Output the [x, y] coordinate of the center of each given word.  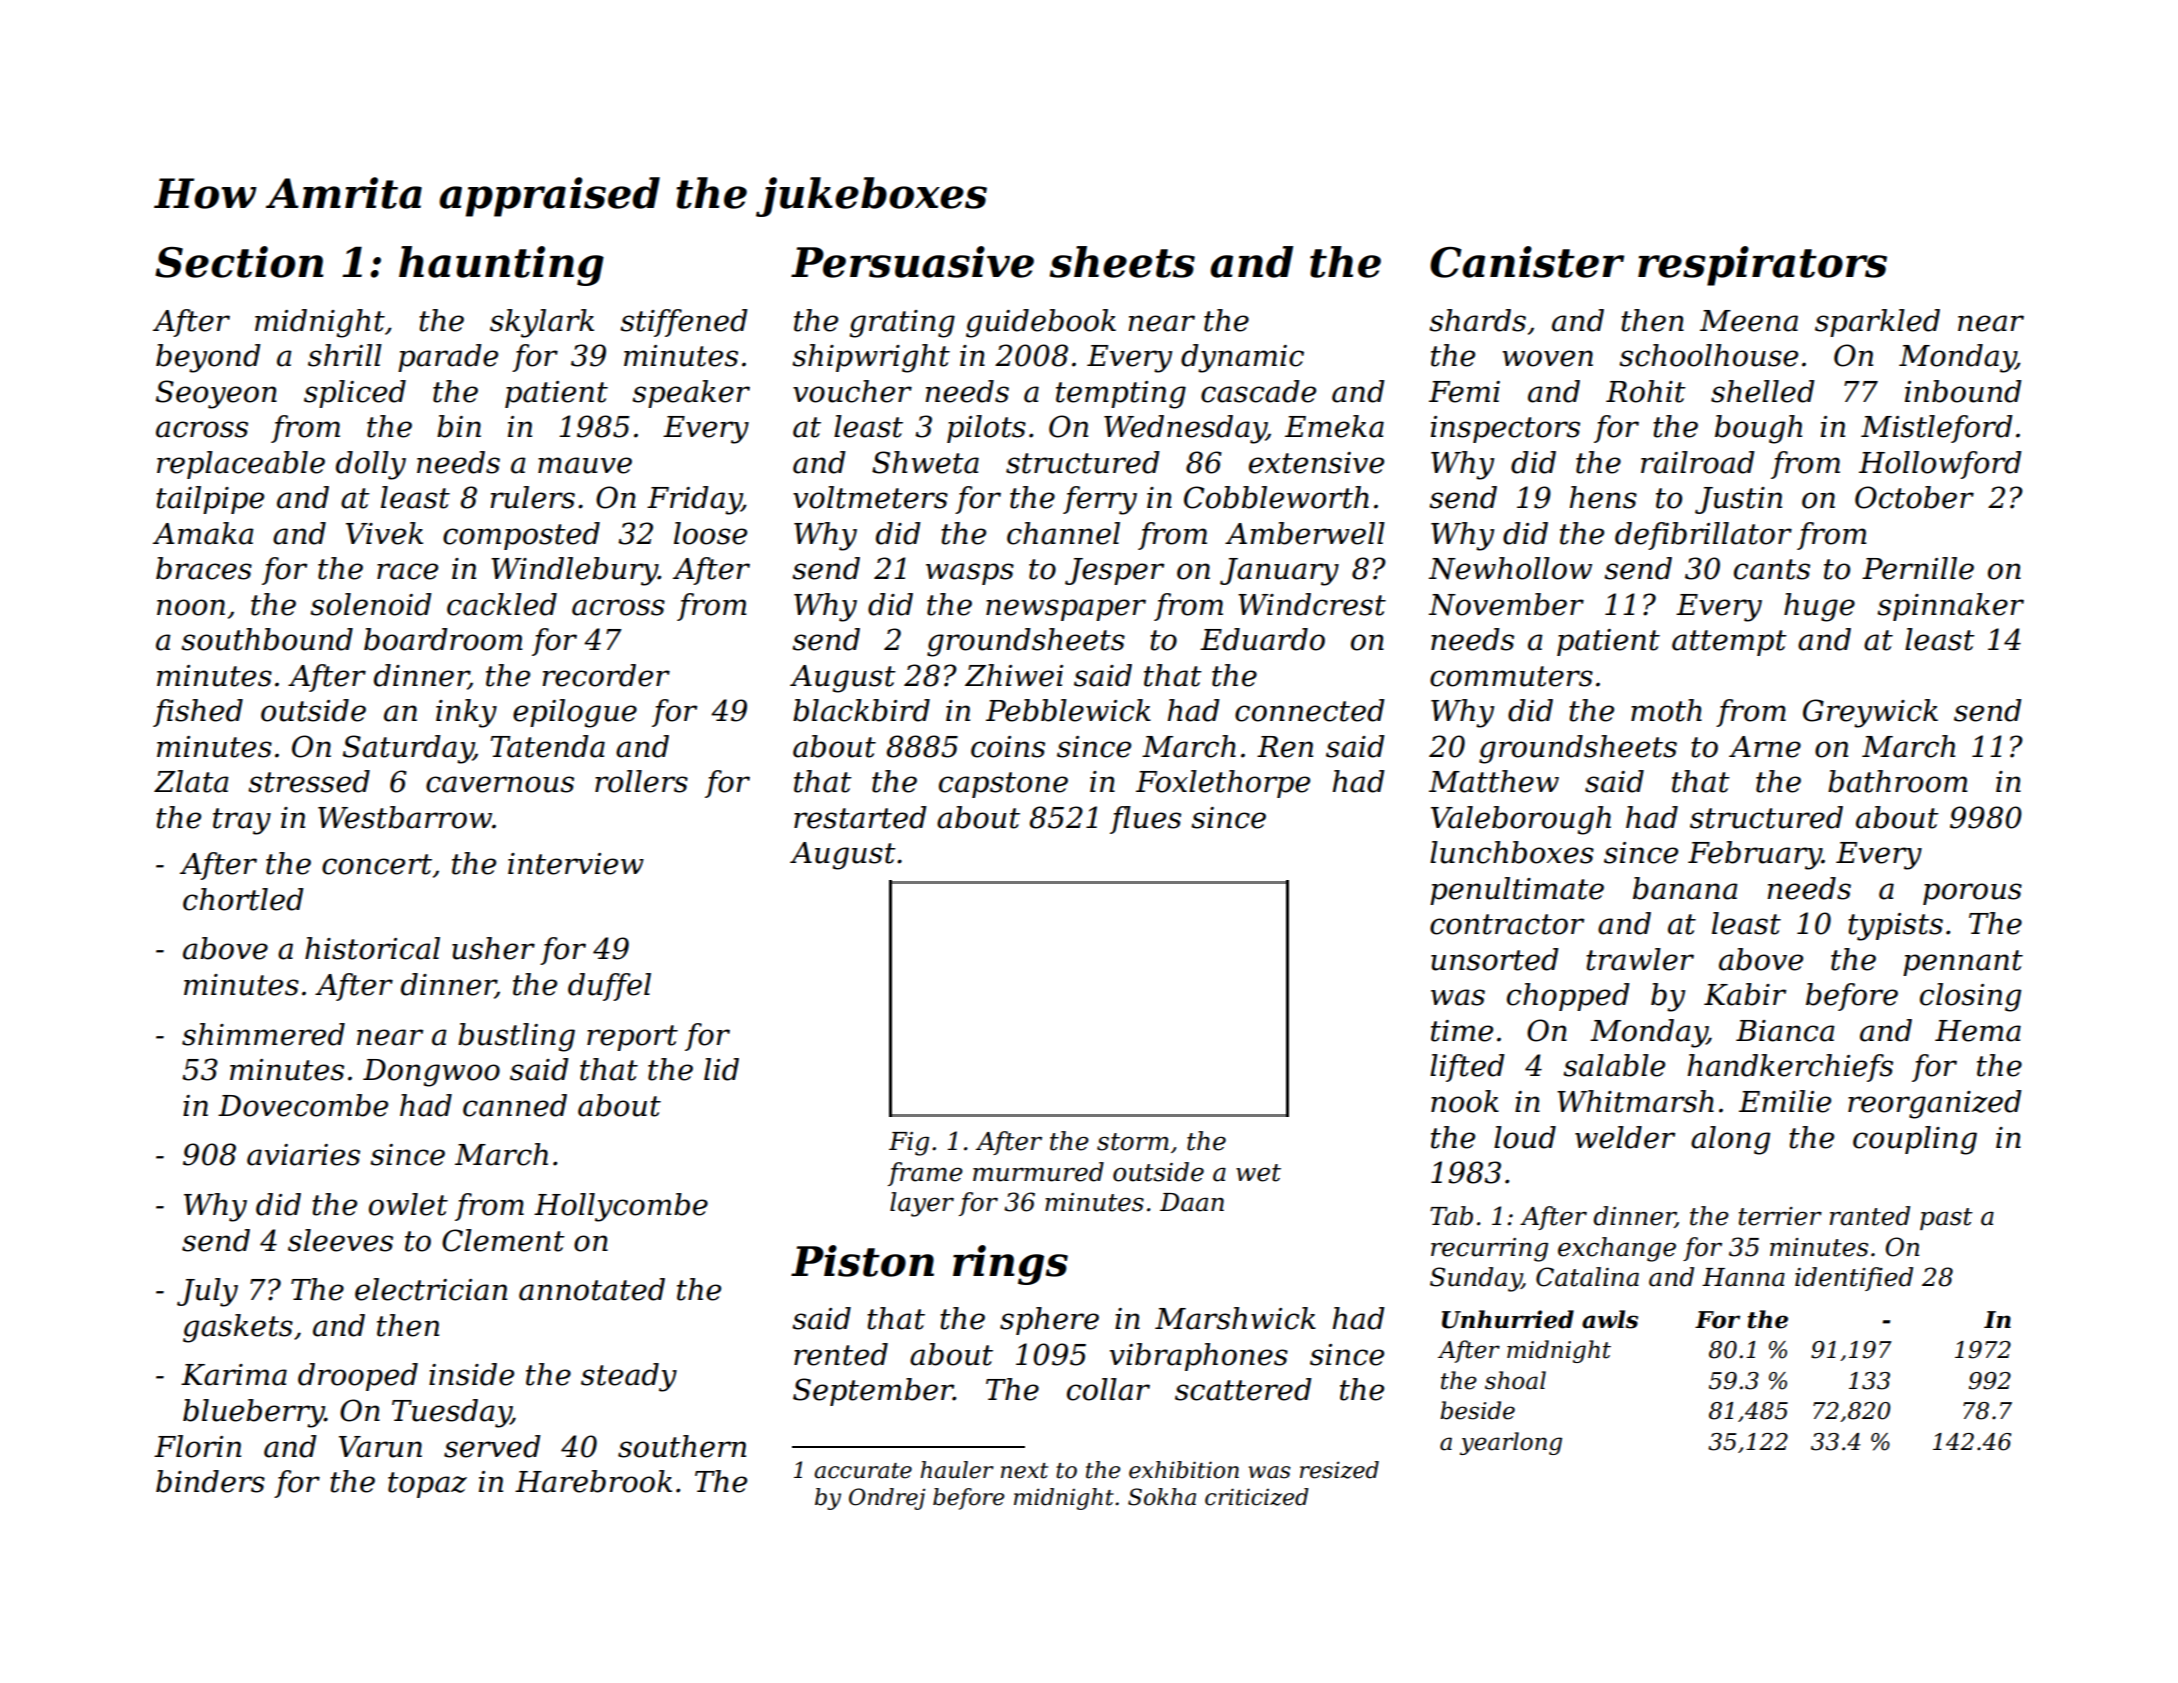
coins [1008, 747]
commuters [1511, 676]
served [492, 1446]
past [1946, 1219]
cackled [502, 604]
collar [1108, 1389]
